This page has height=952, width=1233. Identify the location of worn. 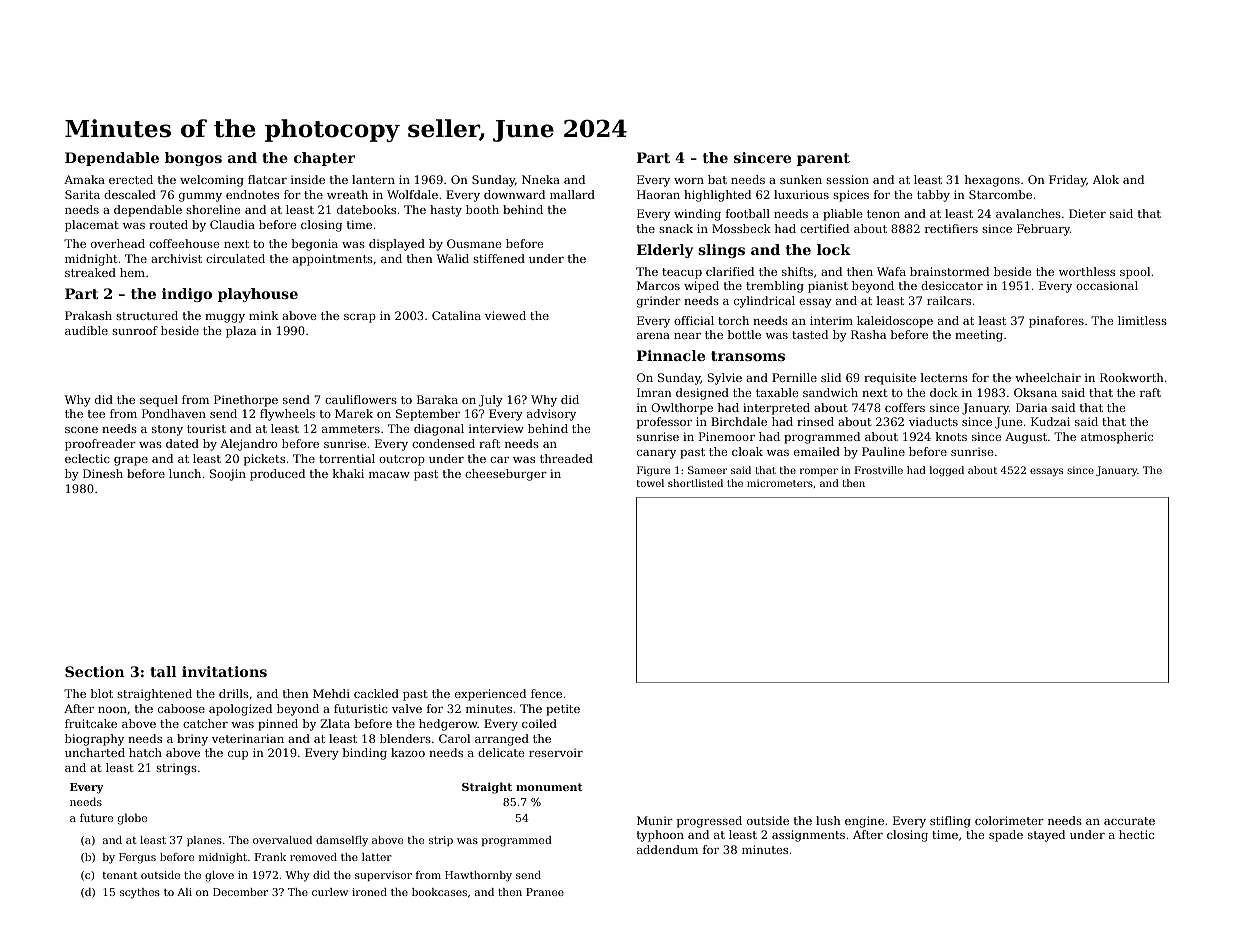
(689, 181).
